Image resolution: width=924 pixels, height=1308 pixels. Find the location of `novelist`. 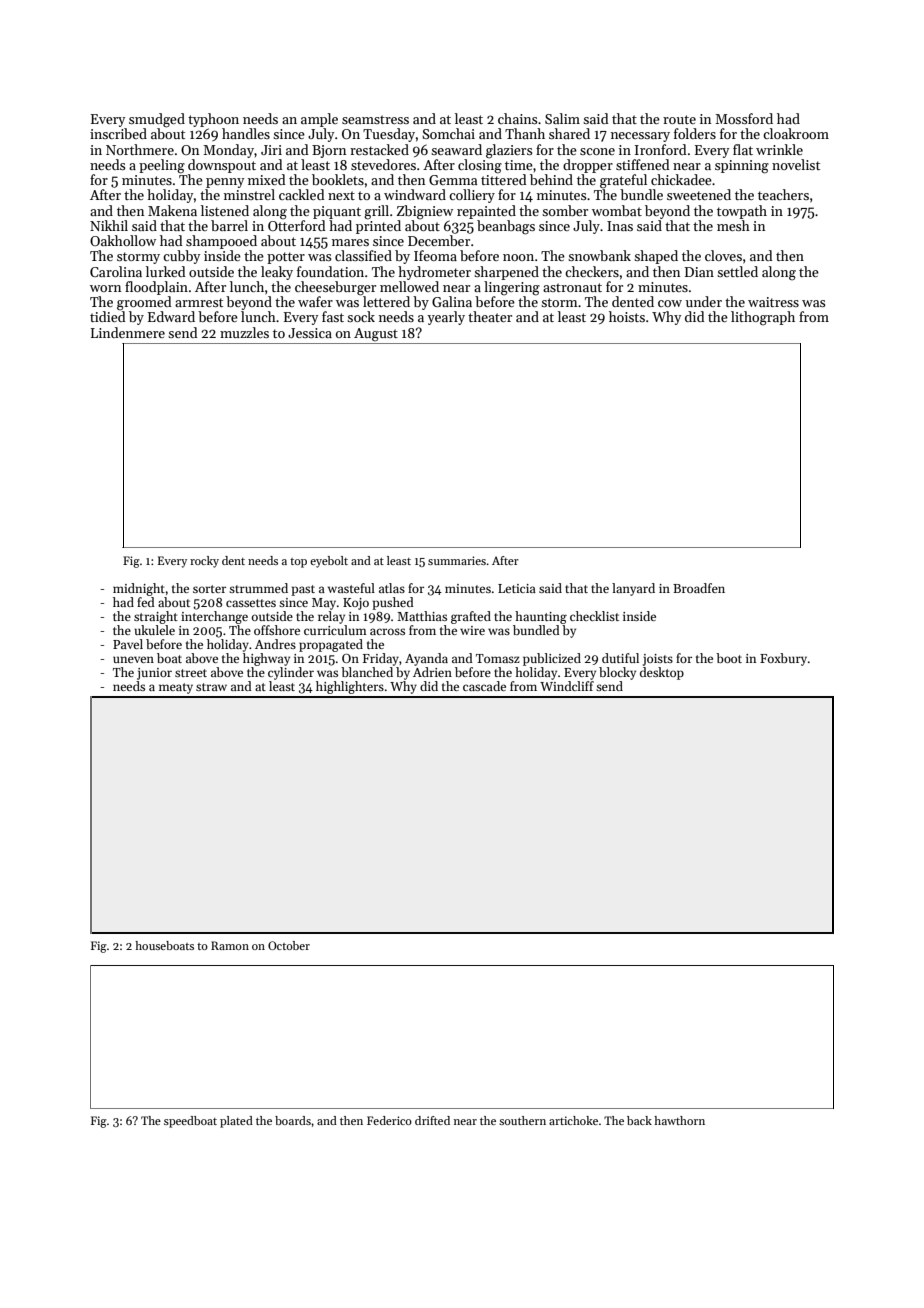

novelist is located at coordinates (796, 164).
